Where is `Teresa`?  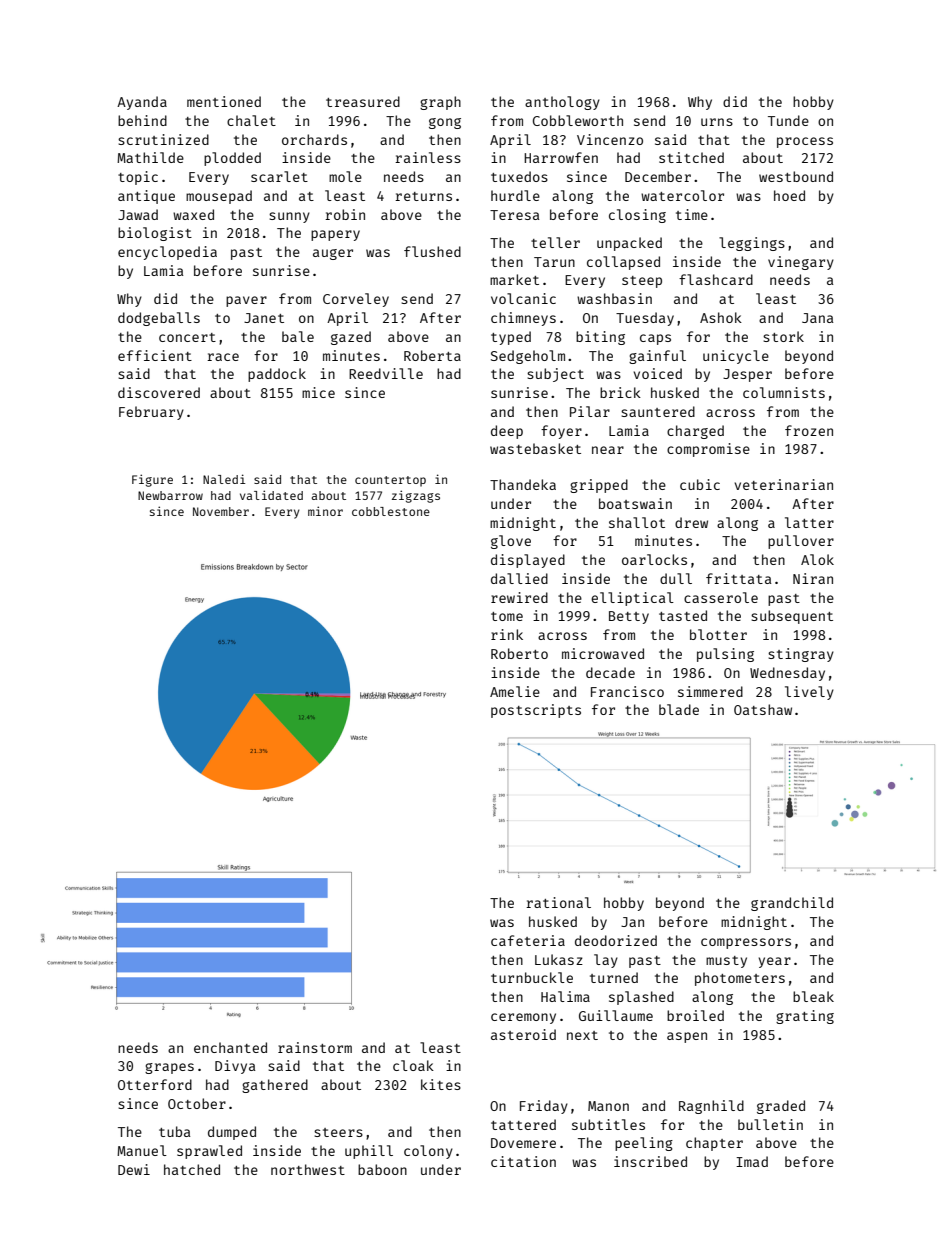
Teresa is located at coordinates (515, 215).
